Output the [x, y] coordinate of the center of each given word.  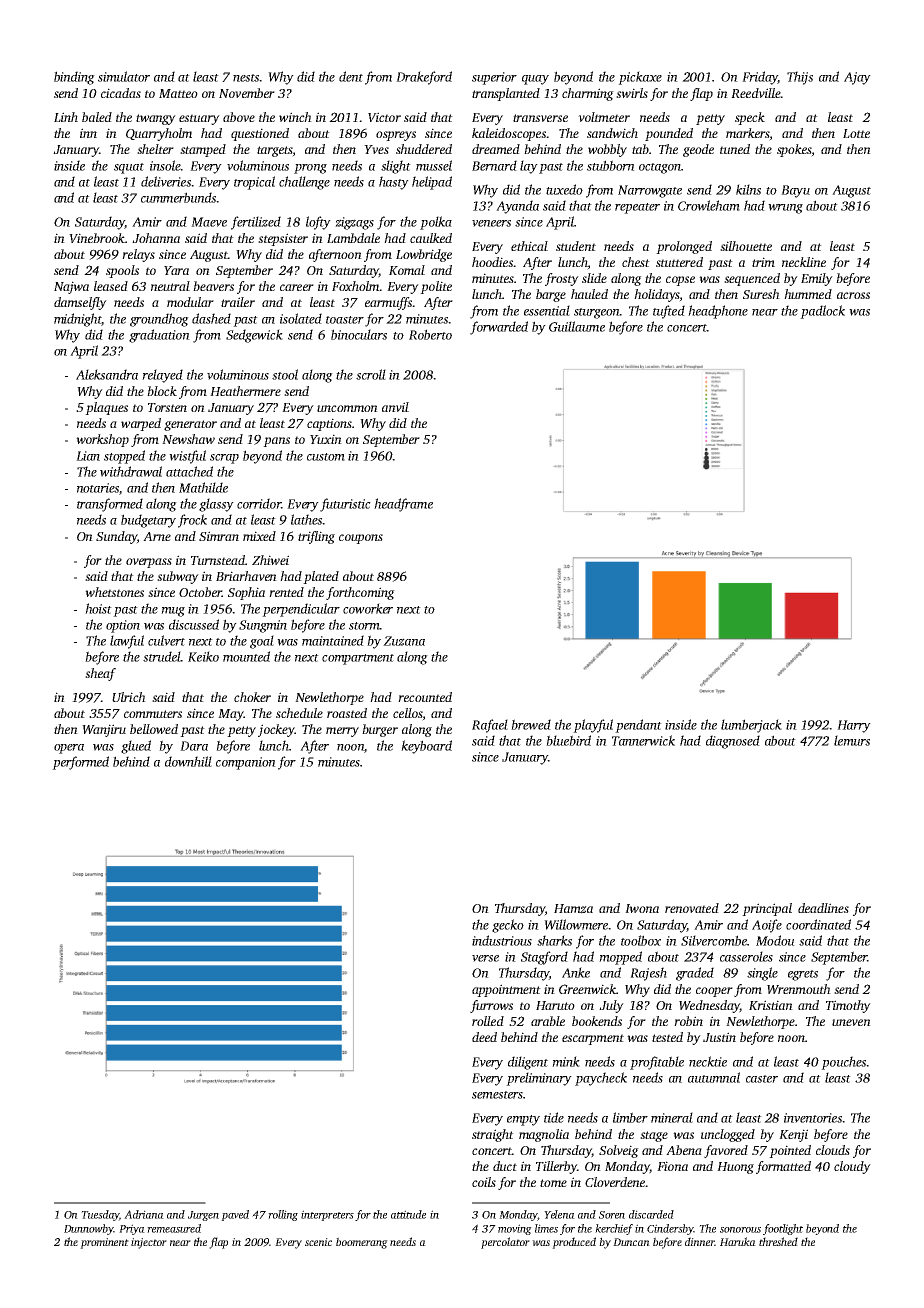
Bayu [795, 191]
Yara [176, 270]
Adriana [144, 1214]
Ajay [857, 78]
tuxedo [564, 189]
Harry [854, 726]
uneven [851, 1022]
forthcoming [360, 593]
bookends [597, 1021]
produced [574, 1243]
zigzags [354, 223]
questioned [260, 134]
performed [80, 763]
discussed [194, 624]
